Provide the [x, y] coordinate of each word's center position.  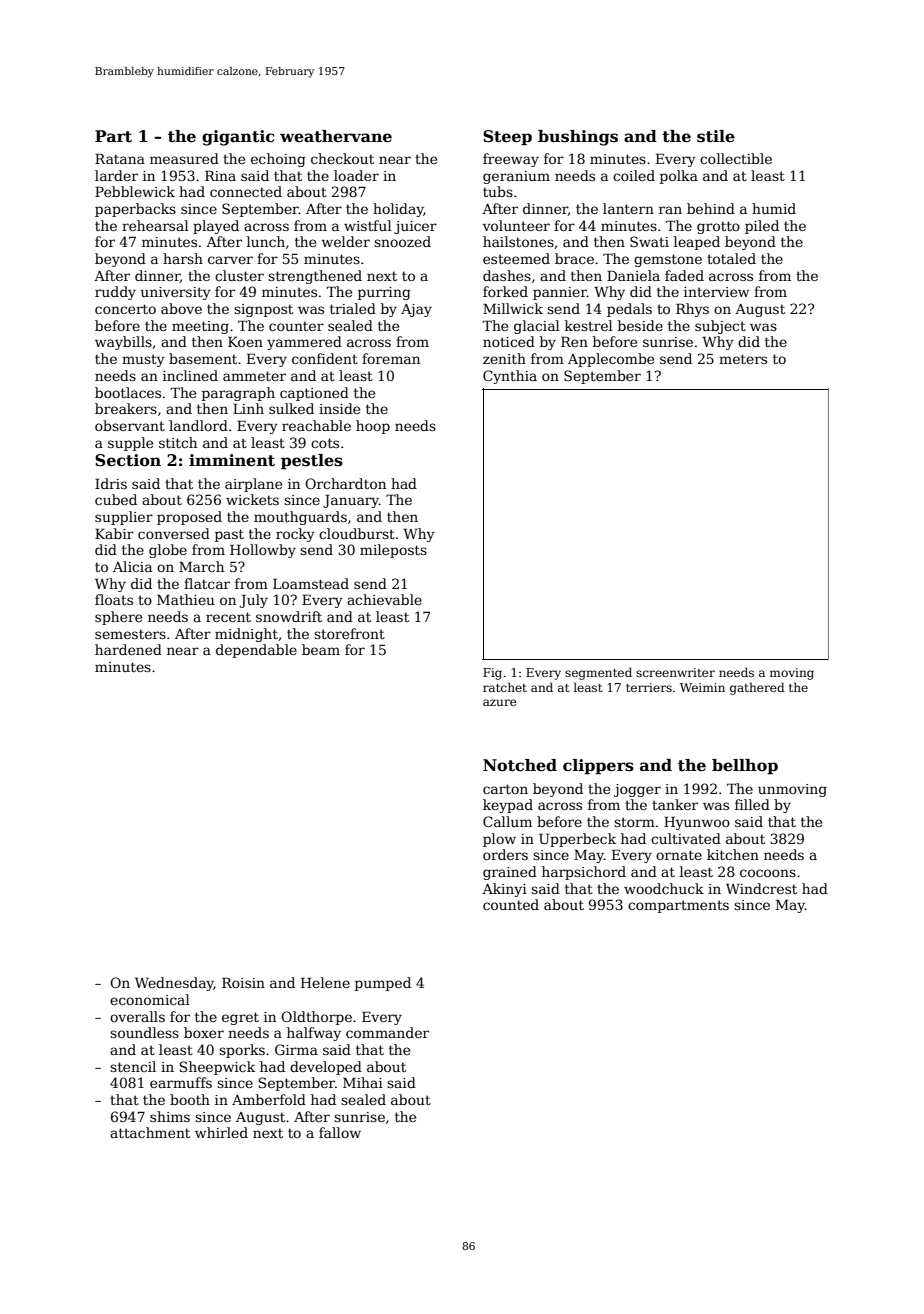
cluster [239, 275]
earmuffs [181, 1082]
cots [325, 443]
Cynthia [510, 377]
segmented [598, 673]
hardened [128, 649]
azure [500, 702]
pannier [560, 293]
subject [720, 327]
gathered [757, 688]
